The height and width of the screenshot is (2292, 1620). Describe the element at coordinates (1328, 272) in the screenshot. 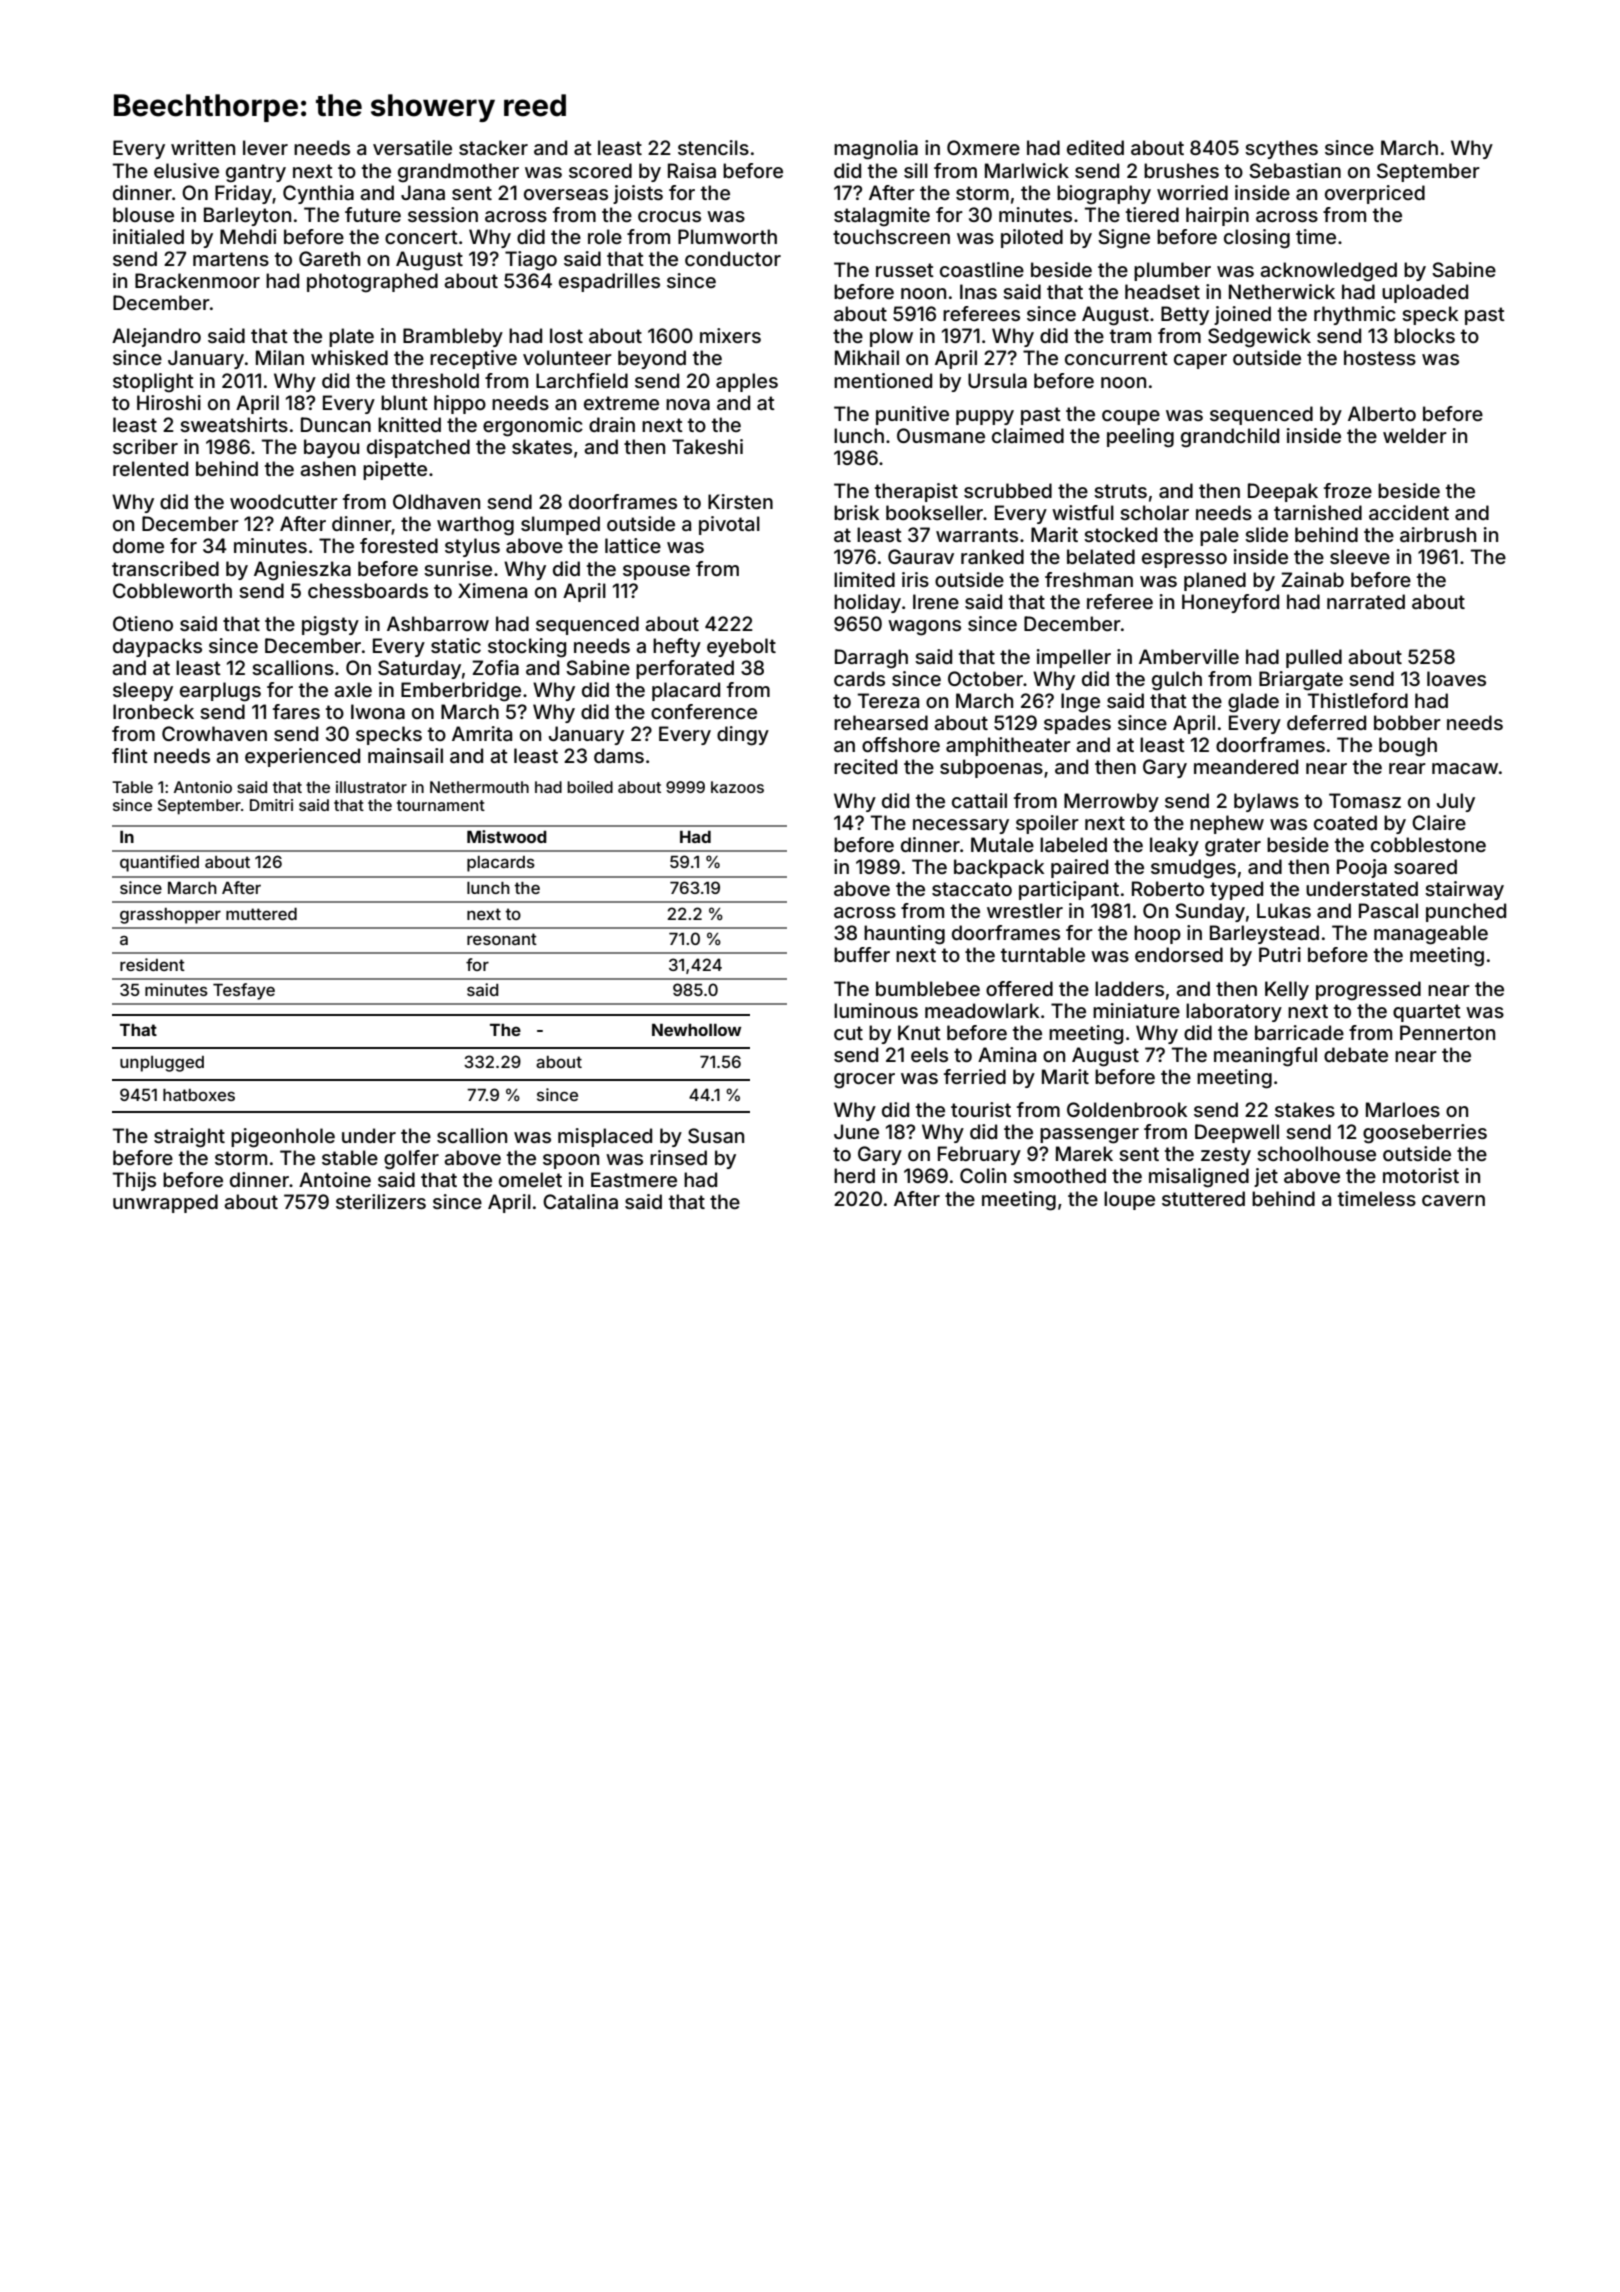

I see `acknowledged` at that location.
